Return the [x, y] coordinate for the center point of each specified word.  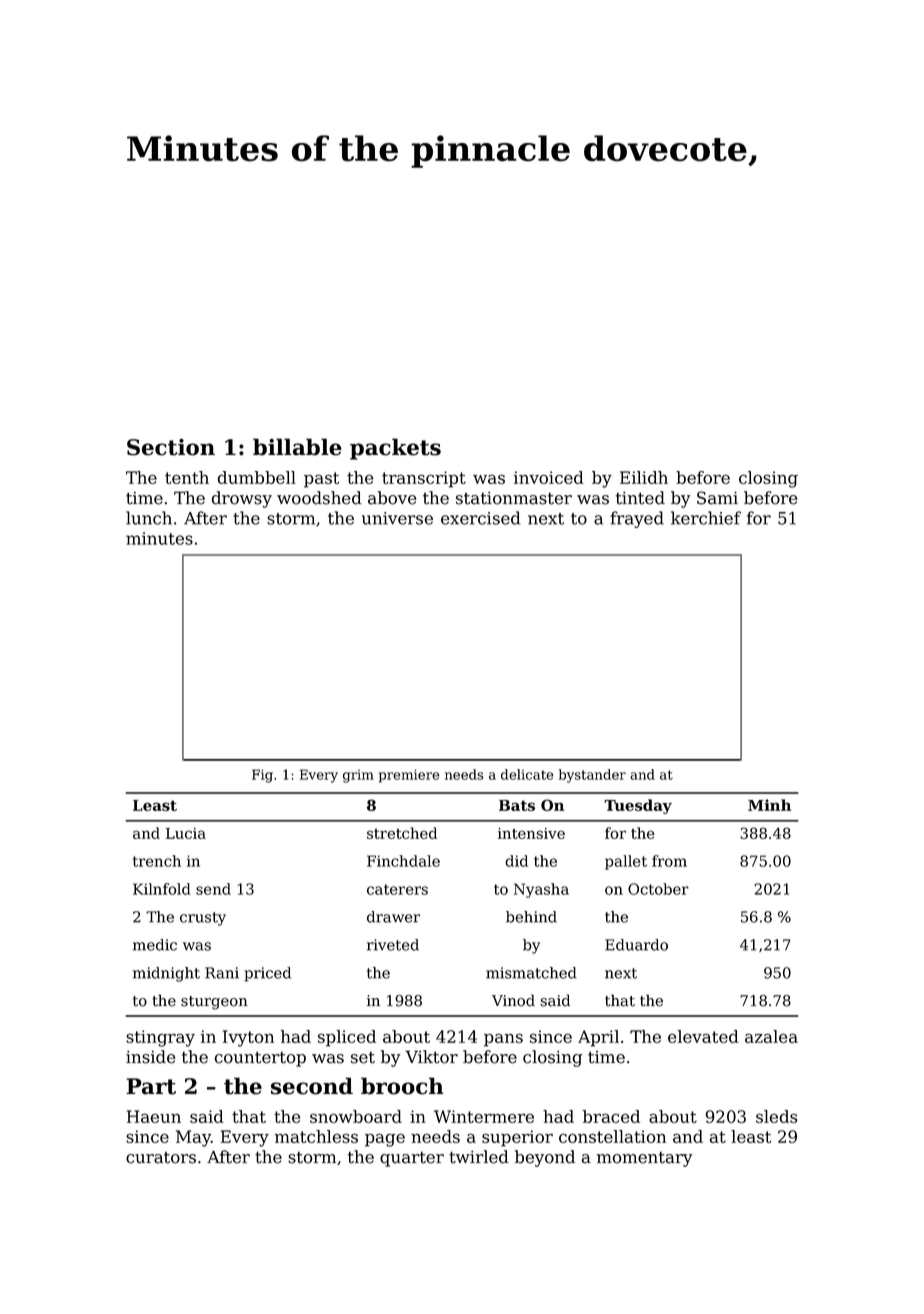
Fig [262, 776]
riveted [393, 945]
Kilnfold [162, 889]
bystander [592, 776]
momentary [644, 1159]
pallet [626, 862]
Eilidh [644, 477]
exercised [481, 518]
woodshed [319, 498]
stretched [402, 833]
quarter [412, 1159]
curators [161, 1158]
